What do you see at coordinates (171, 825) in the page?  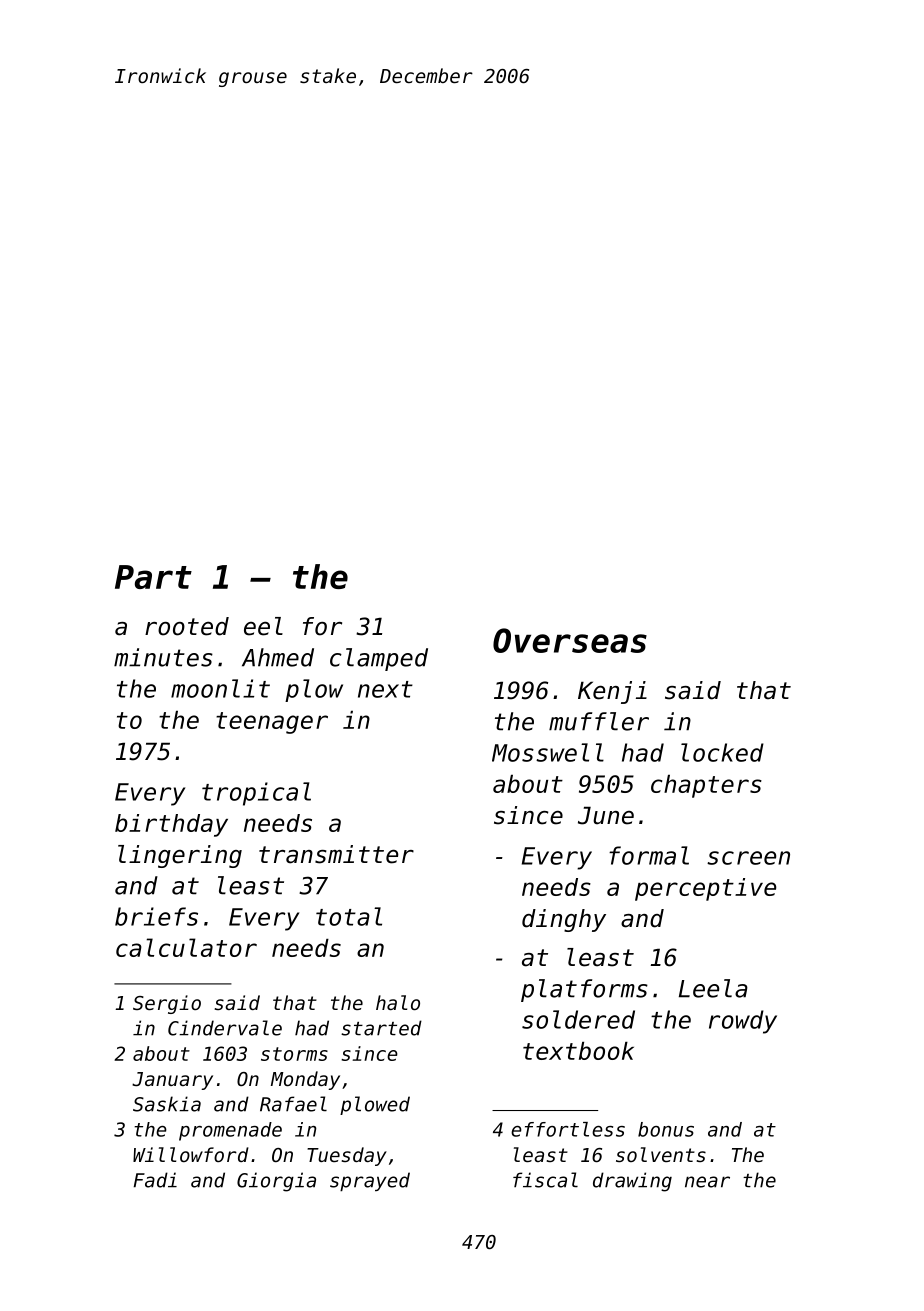 I see `birthday` at bounding box center [171, 825].
